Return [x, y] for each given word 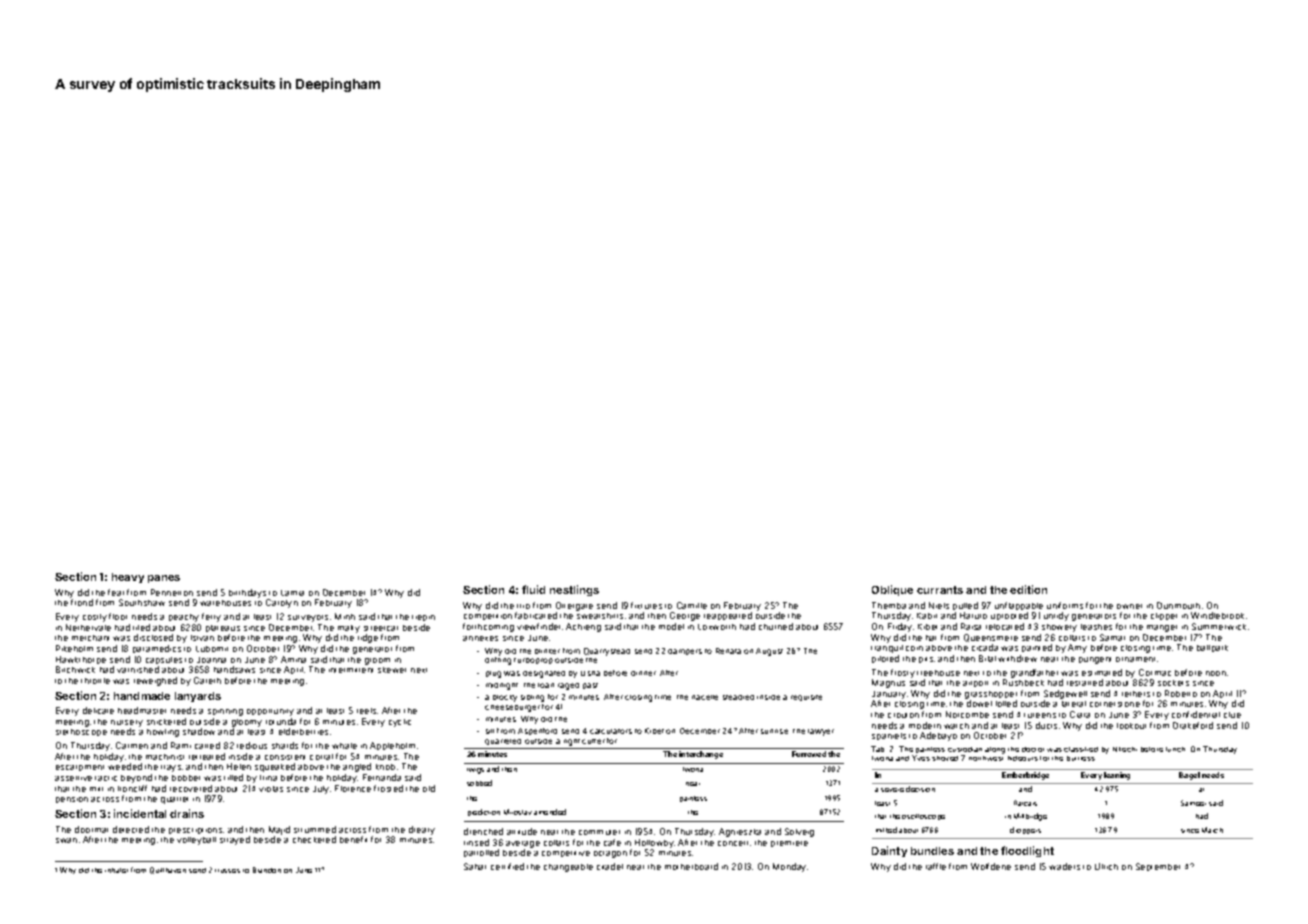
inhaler [116, 870]
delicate [98, 710]
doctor [1033, 749]
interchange [701, 755]
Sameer [1193, 803]
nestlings [574, 590]
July [321, 790]
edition [1028, 589]
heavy [128, 578]
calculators [611, 731]
